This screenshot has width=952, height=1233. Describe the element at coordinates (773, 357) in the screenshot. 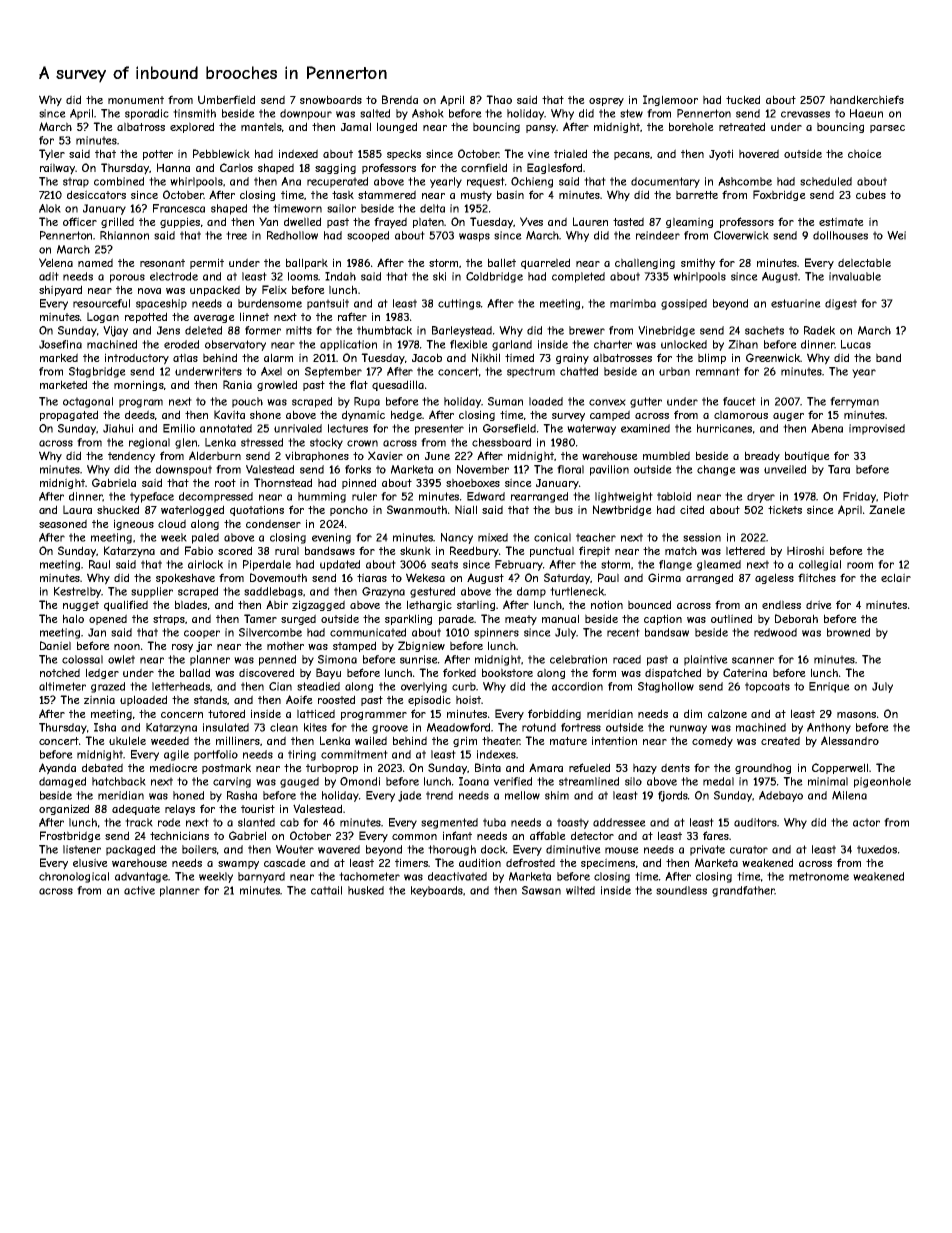

I see `Greenwick` at that location.
